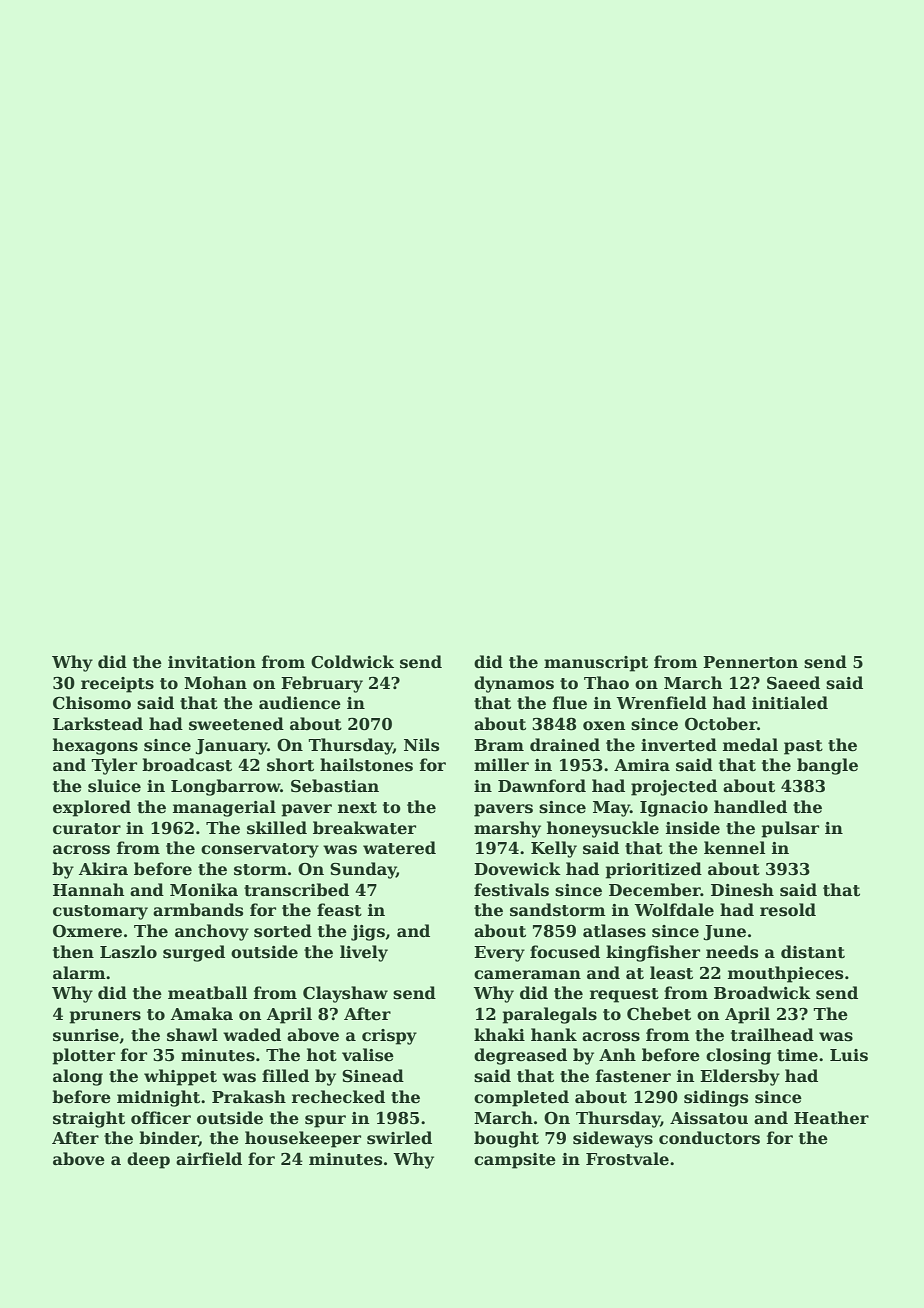  Describe the element at coordinates (793, 683) in the screenshot. I see `Saeed` at that location.
